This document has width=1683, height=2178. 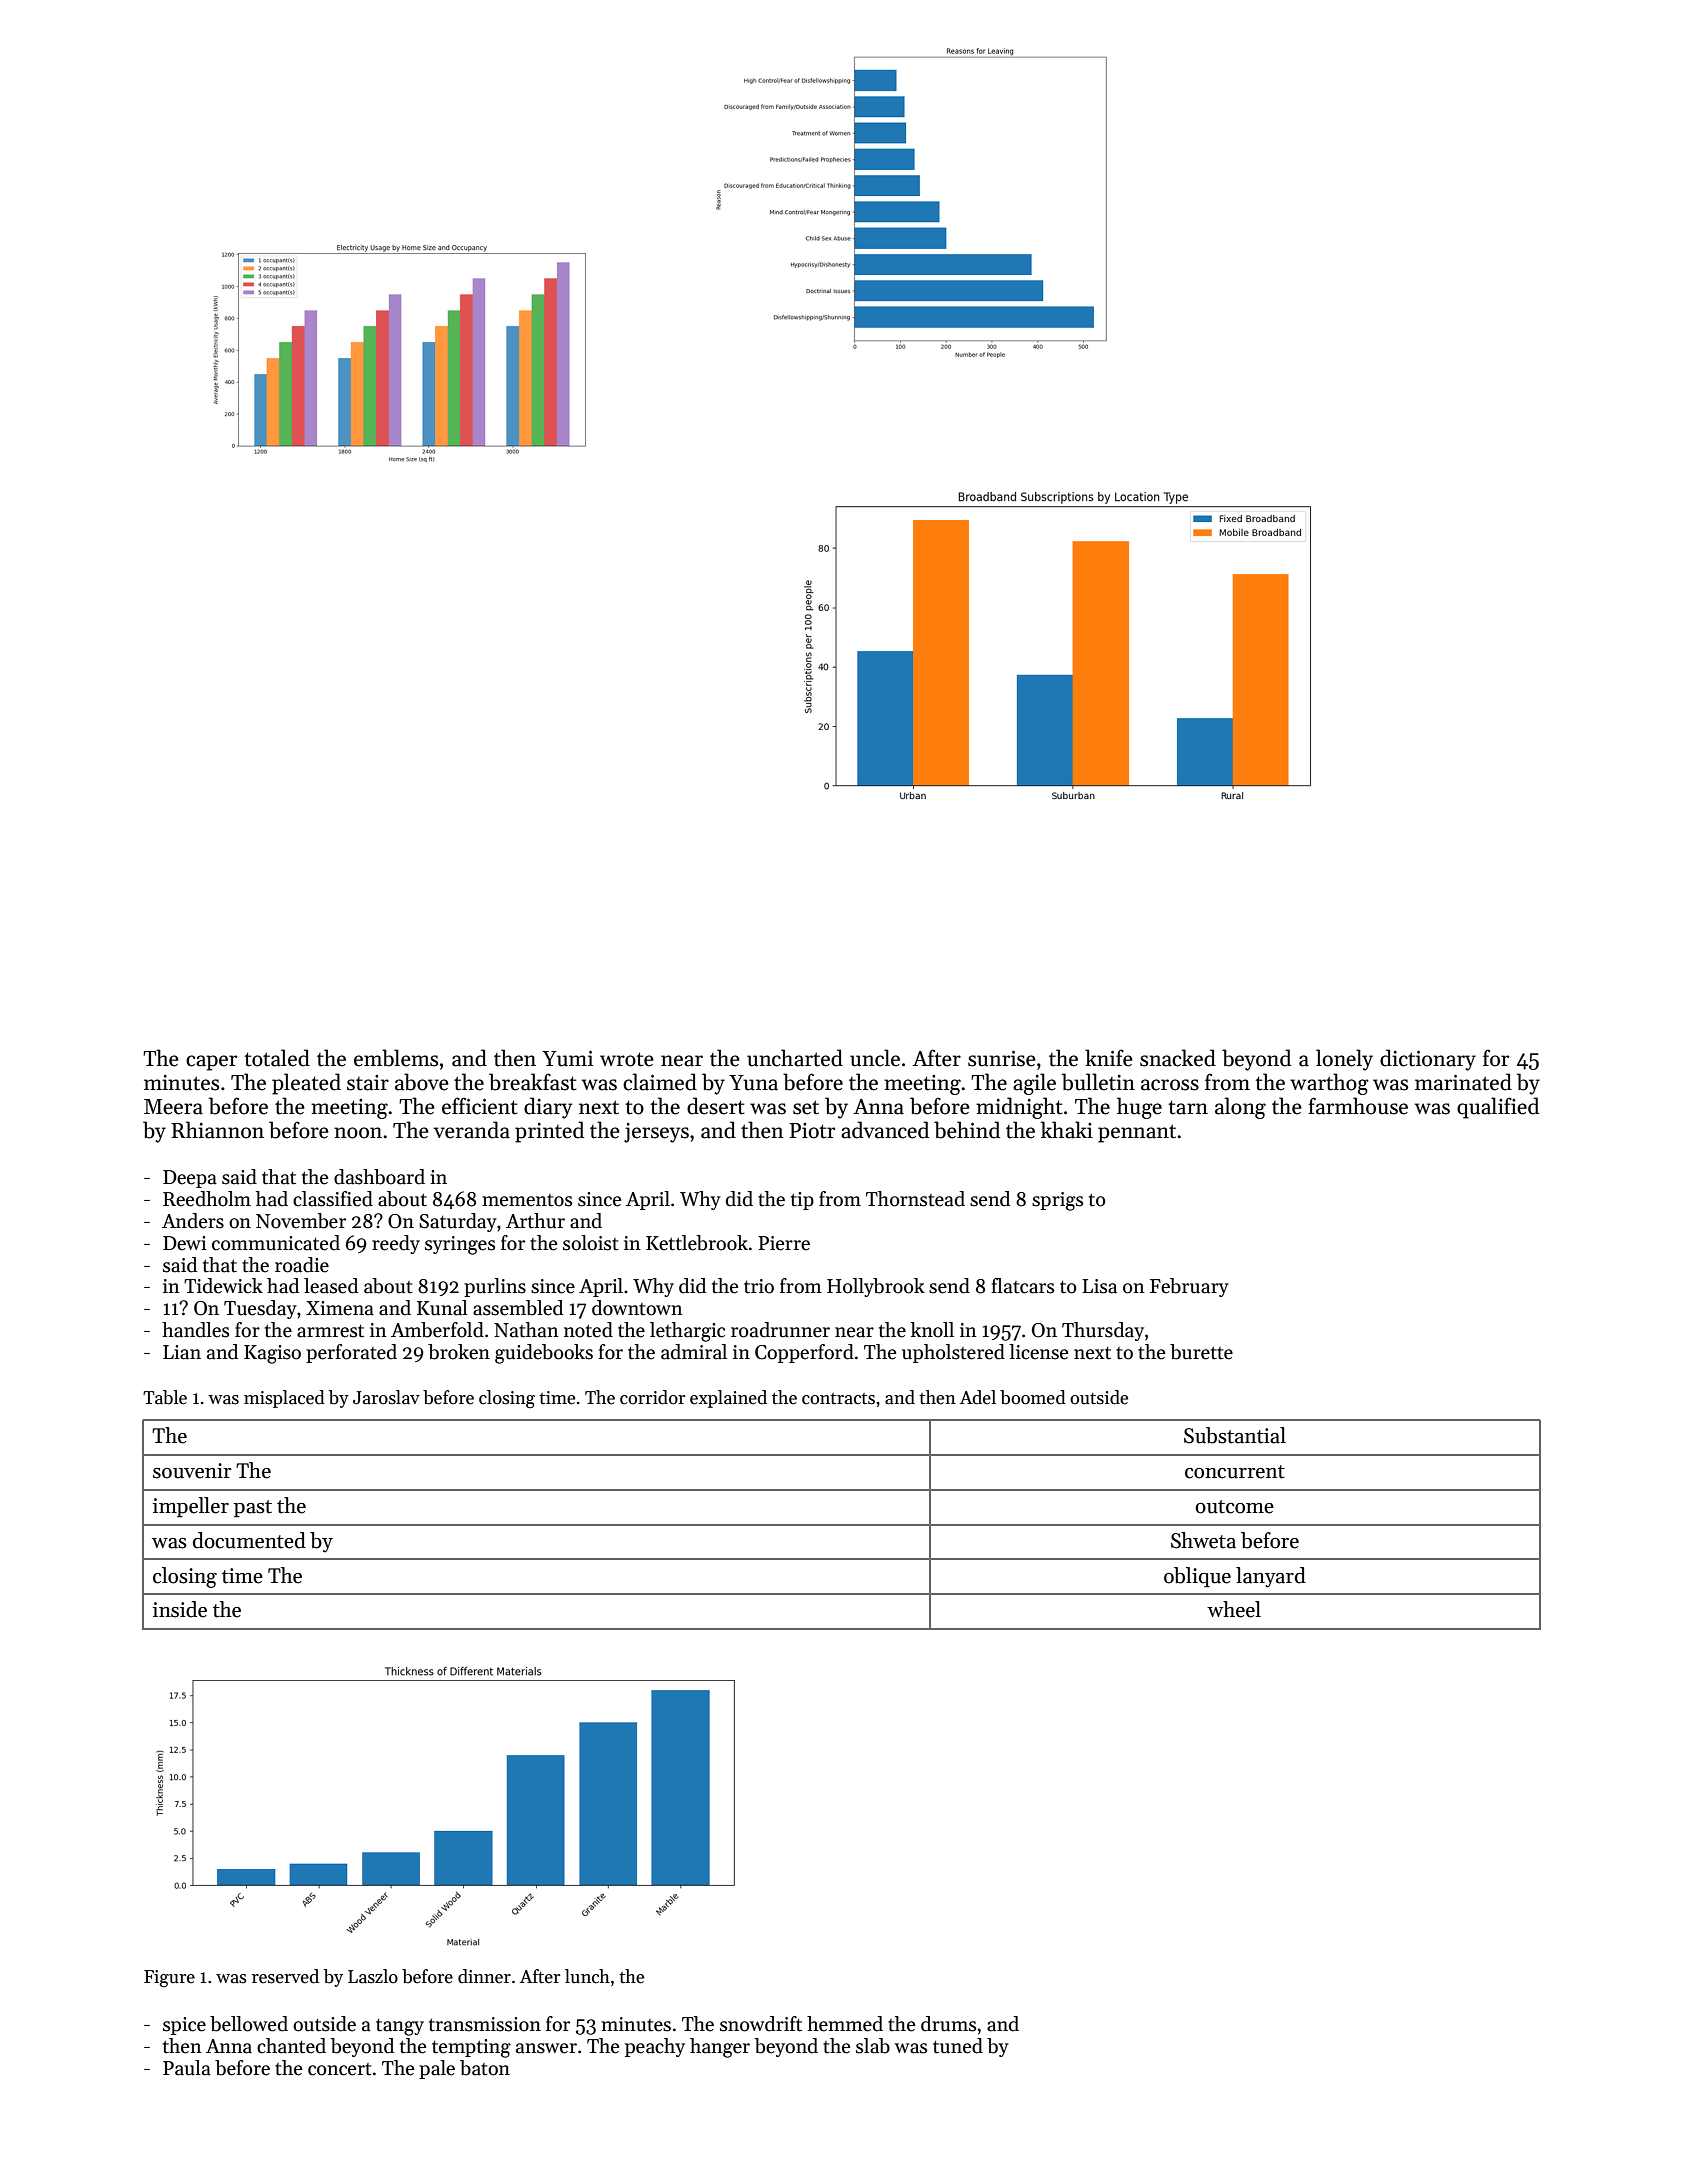 I want to click on wheel, so click(x=1234, y=1609).
